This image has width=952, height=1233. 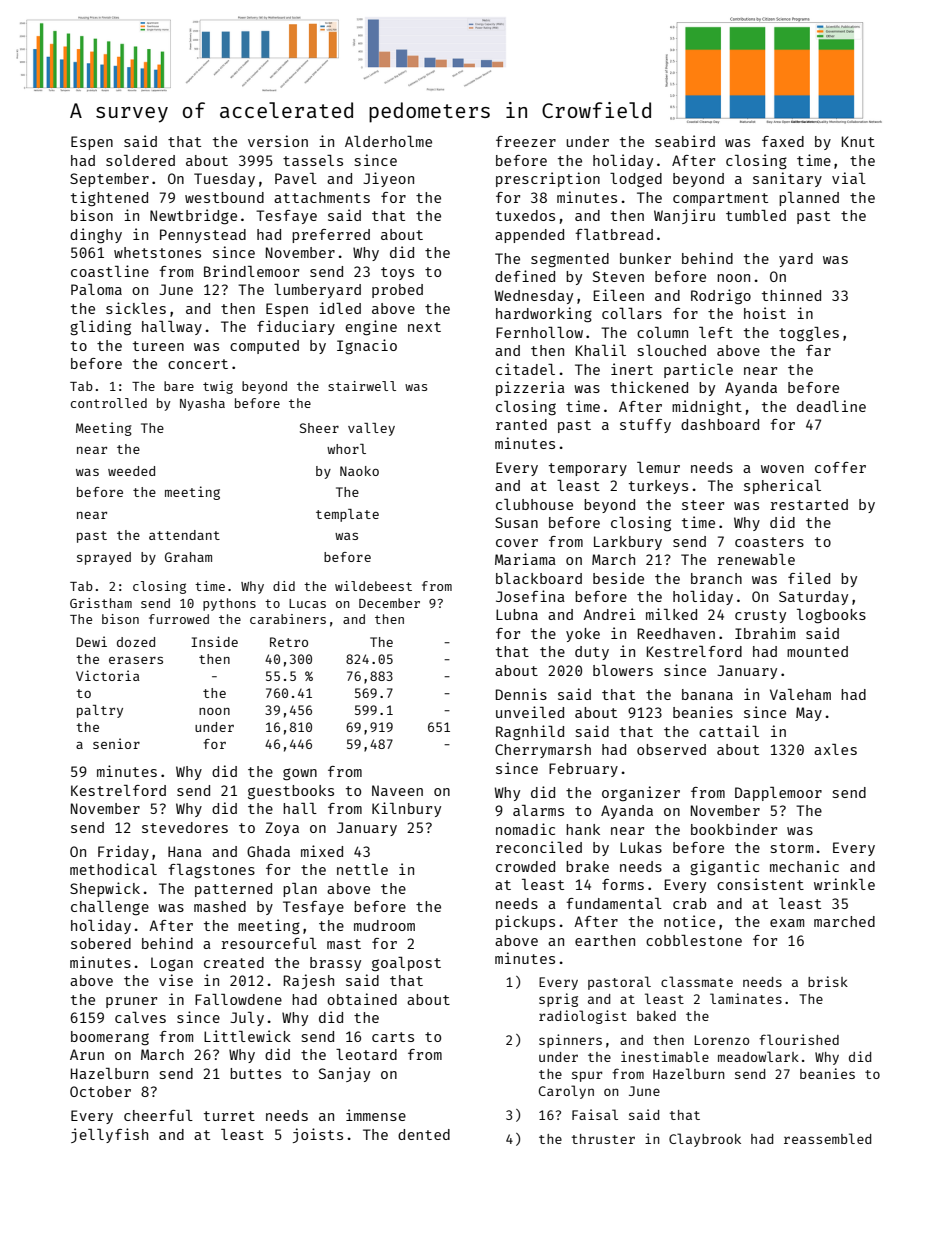 What do you see at coordinates (530, 388) in the image?
I see `pizzeria` at bounding box center [530, 388].
